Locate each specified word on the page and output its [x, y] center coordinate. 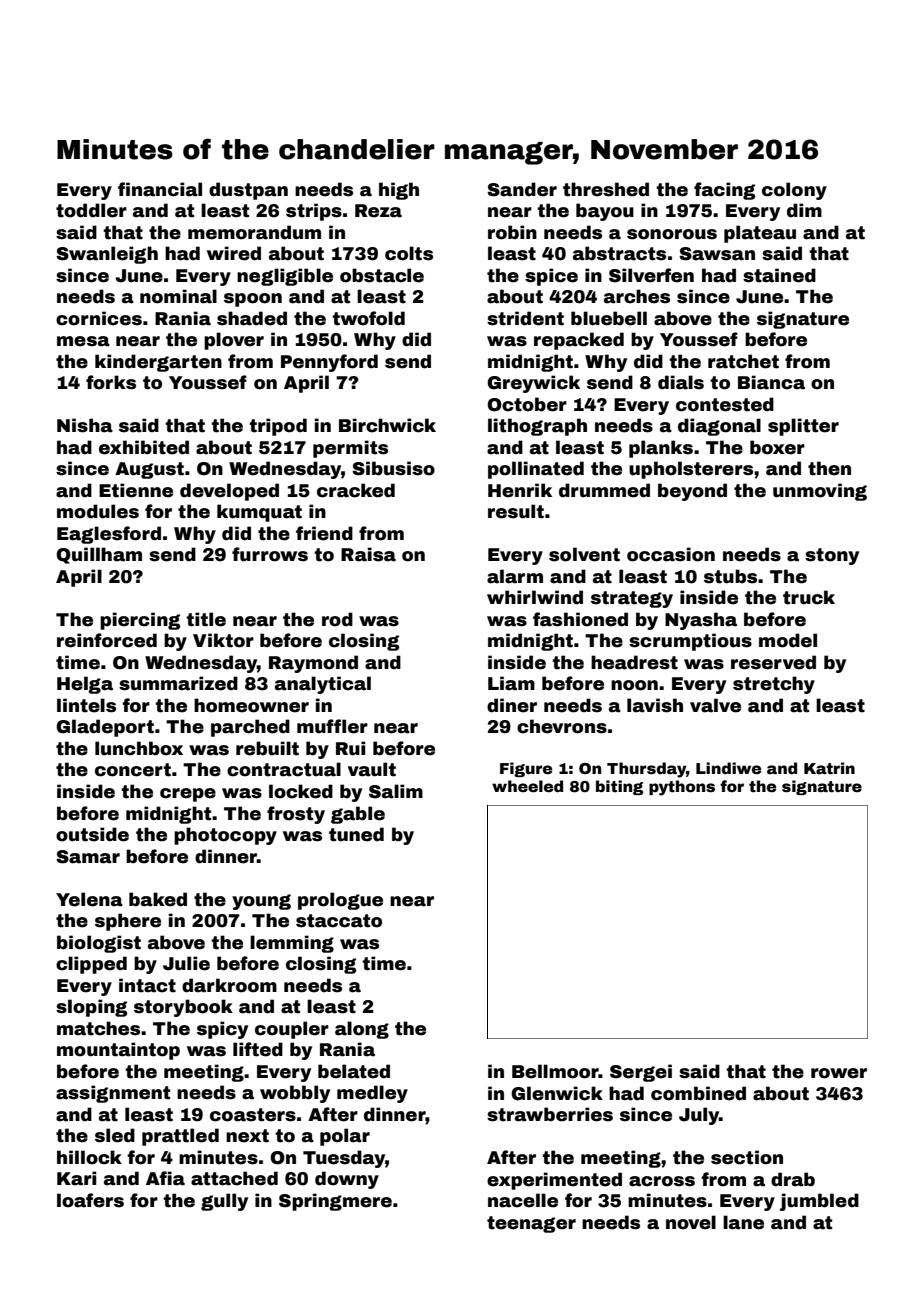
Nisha [85, 425]
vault [372, 769]
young [261, 902]
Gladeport [105, 728]
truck [809, 597]
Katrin [829, 768]
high [399, 191]
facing [724, 191]
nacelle [523, 1200]
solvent [584, 554]
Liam [511, 683]
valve [715, 705]
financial [160, 189]
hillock [89, 1157]
